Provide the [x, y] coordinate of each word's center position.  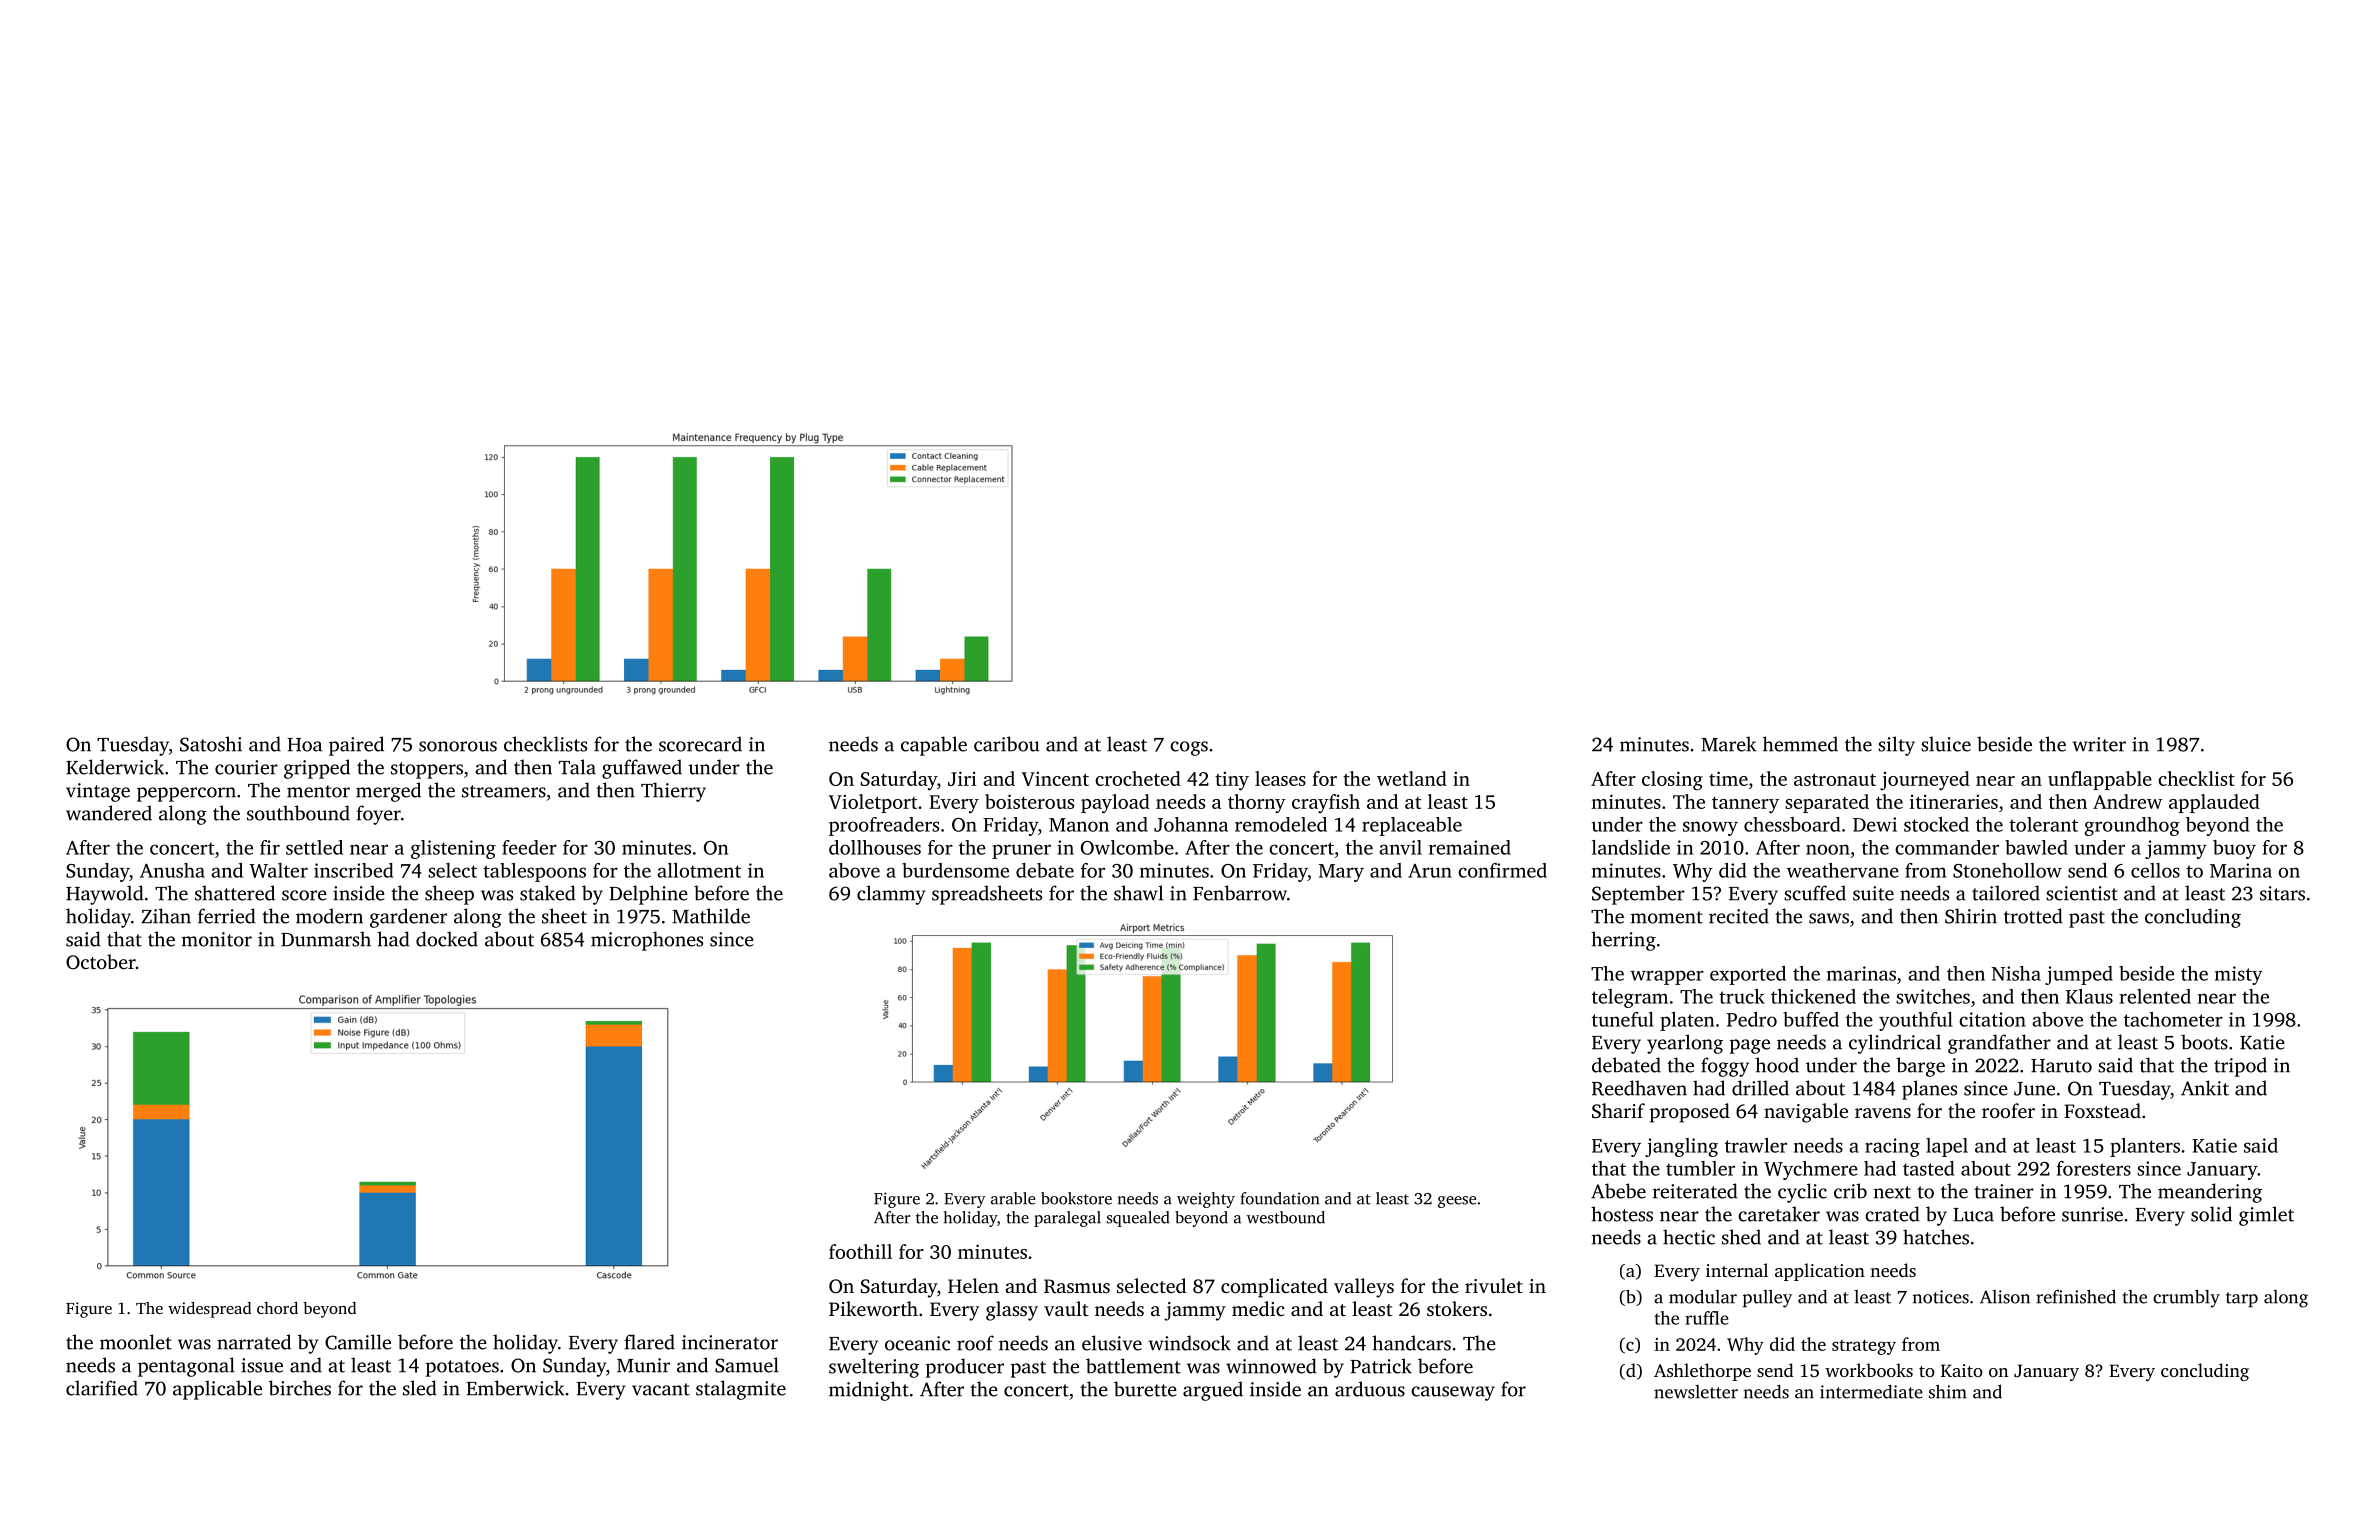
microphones [647, 941]
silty [1896, 746]
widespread [210, 1310]
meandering [2210, 1193]
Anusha [172, 870]
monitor [217, 939]
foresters [2094, 1168]
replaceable [1412, 826]
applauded [2214, 803]
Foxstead [2102, 1110]
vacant [661, 1389]
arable [1013, 1198]
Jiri [962, 778]
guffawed [642, 769]
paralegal [1067, 1219]
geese [1457, 1202]
